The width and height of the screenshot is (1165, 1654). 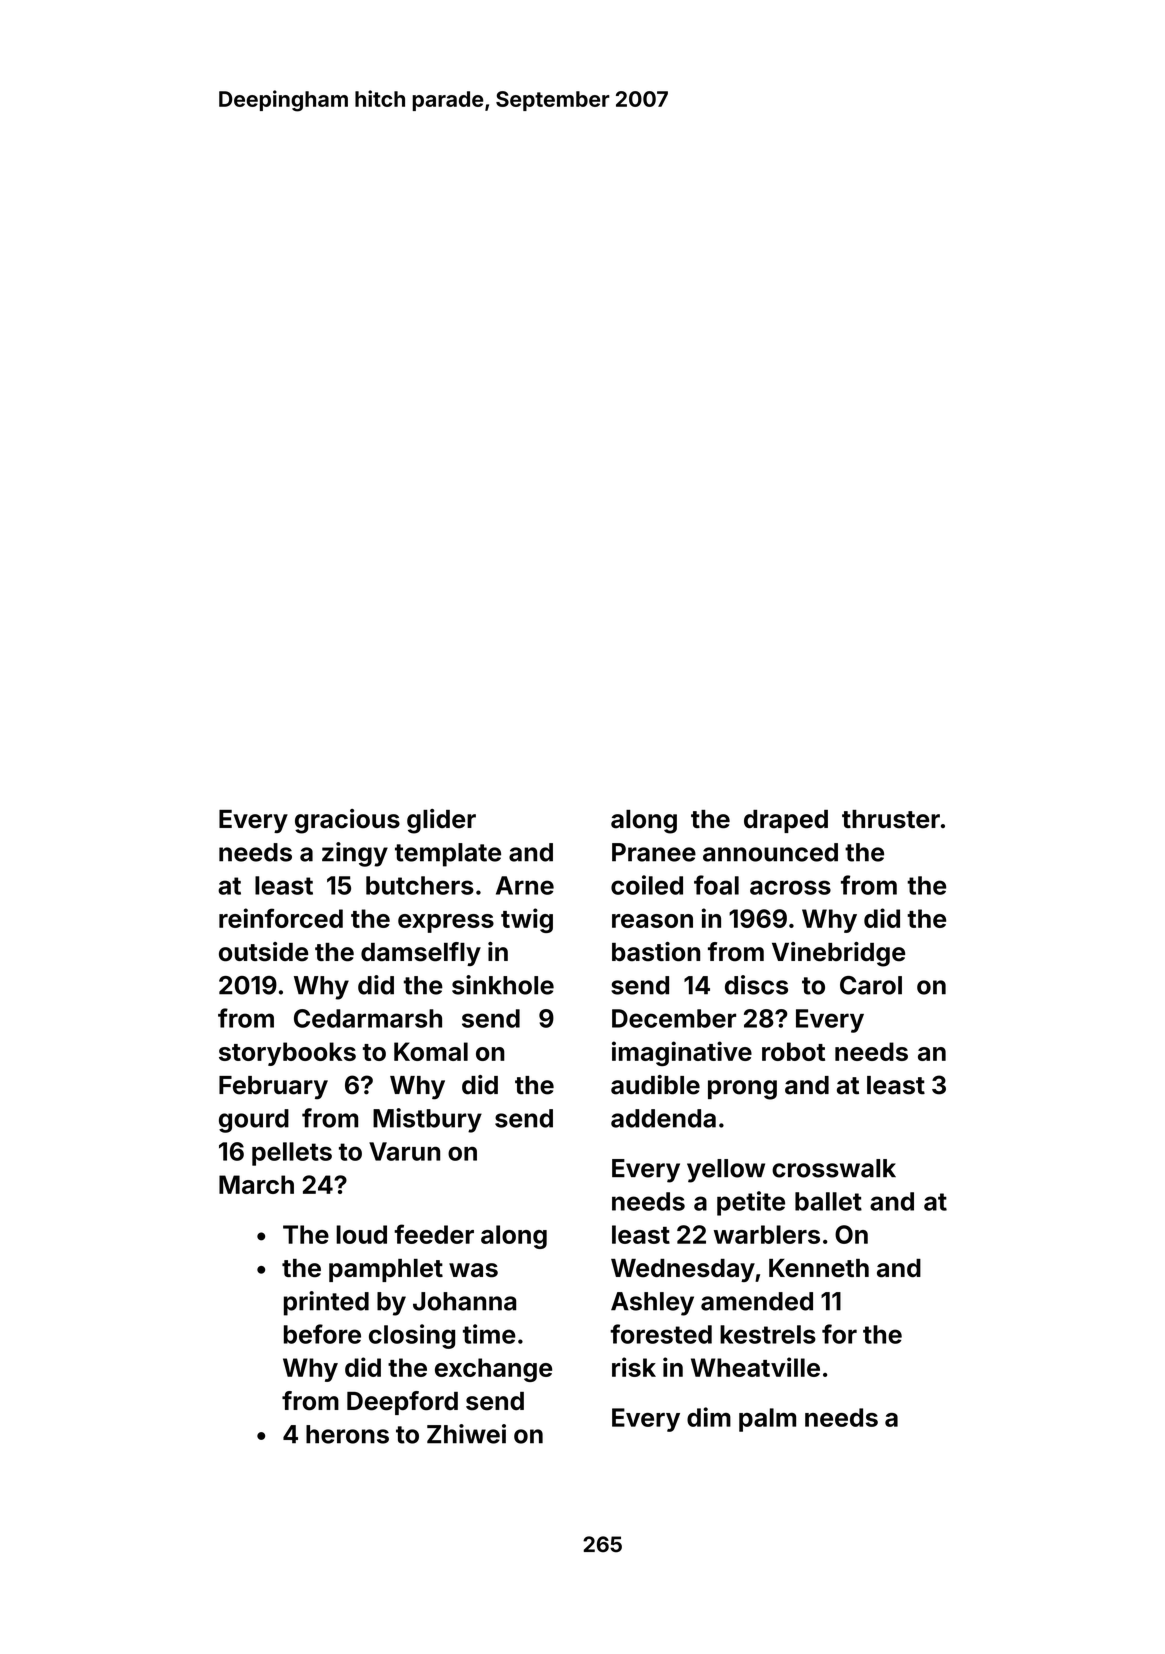 I want to click on sinkhole, so click(x=503, y=985).
